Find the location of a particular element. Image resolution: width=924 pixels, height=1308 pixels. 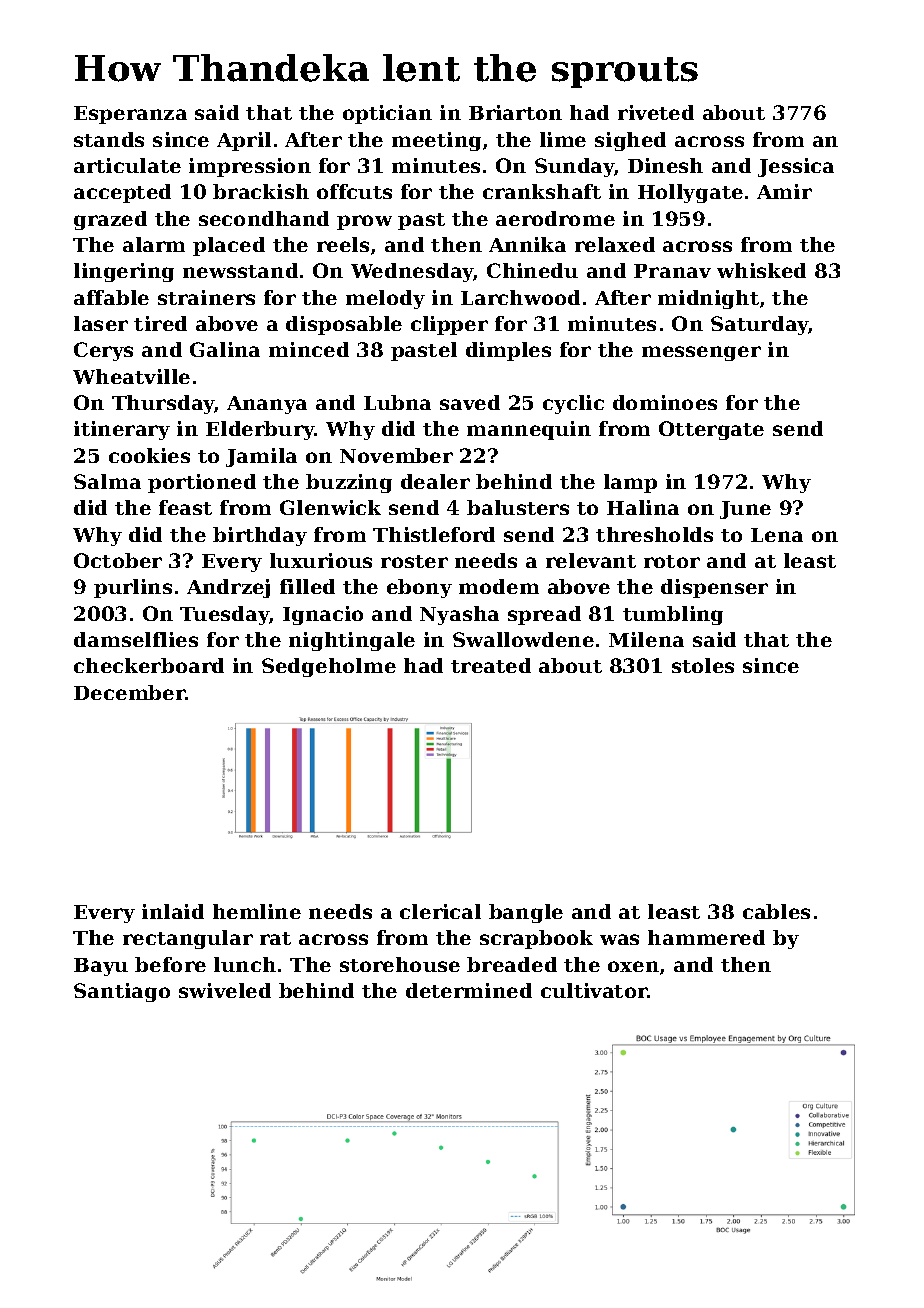

determined is located at coordinates (469, 990).
